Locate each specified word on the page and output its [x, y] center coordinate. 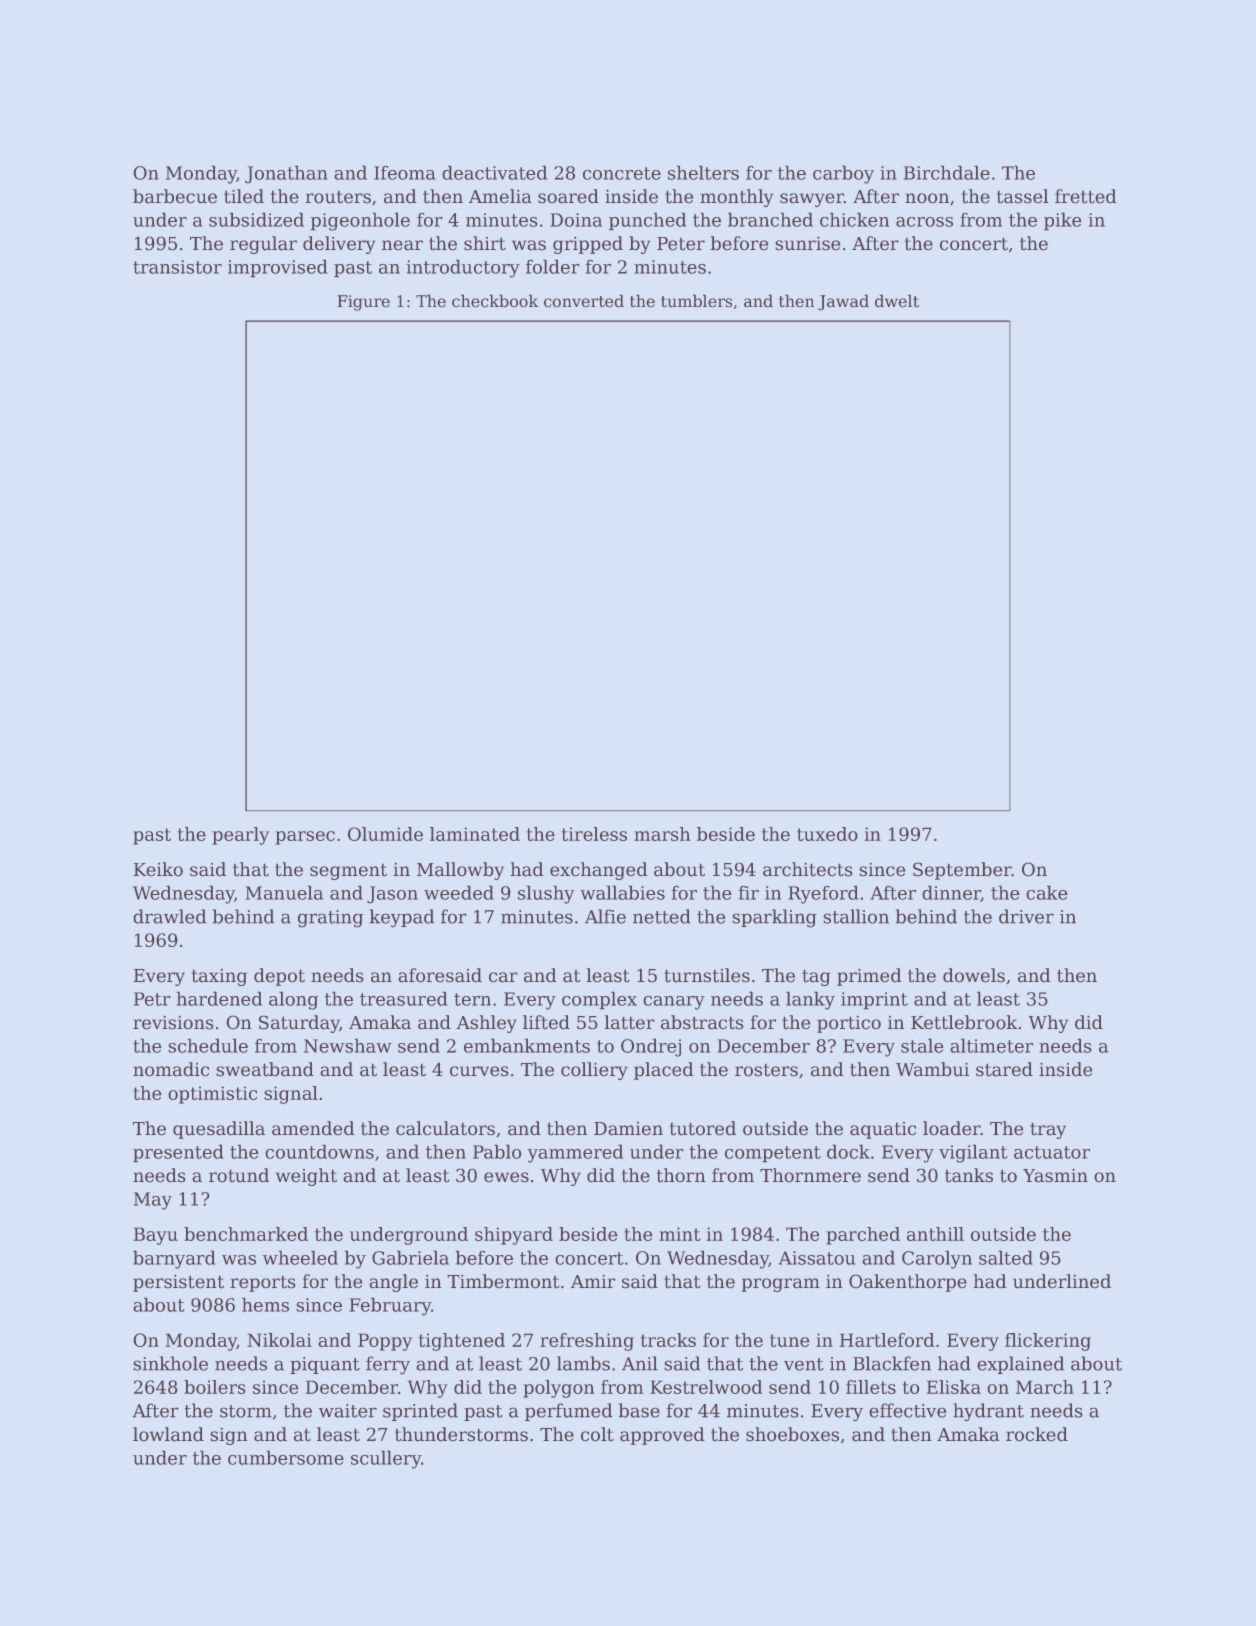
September [962, 871]
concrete [622, 173]
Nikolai [279, 1340]
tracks [668, 1340]
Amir [593, 1281]
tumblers [696, 301]
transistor [177, 267]
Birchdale [947, 172]
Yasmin [1055, 1175]
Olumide [385, 834]
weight [306, 1177]
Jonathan [286, 174]
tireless [594, 834]
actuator [1052, 1152]
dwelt [897, 301]
